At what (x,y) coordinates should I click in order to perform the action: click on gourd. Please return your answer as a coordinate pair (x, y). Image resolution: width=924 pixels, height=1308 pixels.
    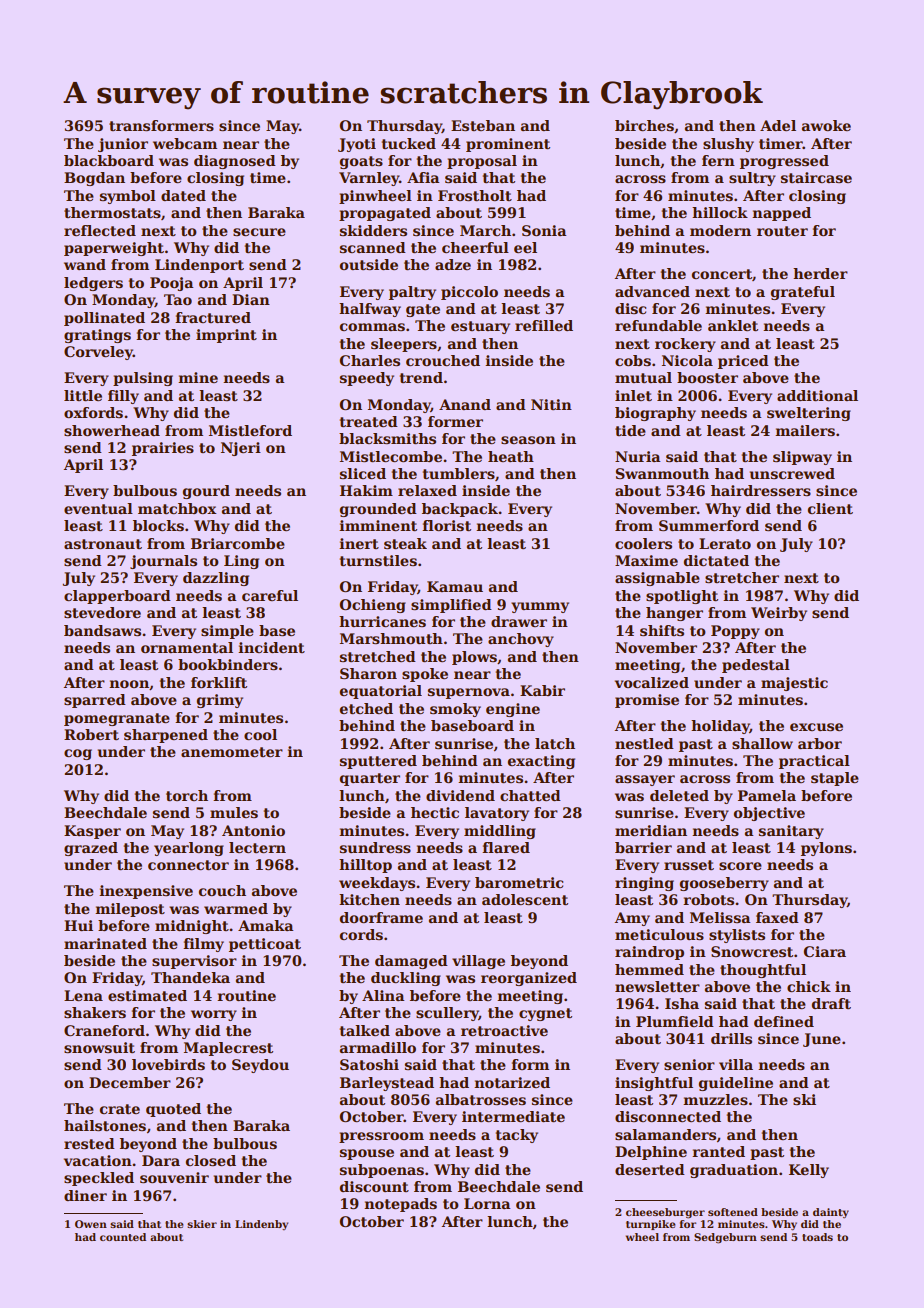
    Looking at the image, I should click on (206, 492).
